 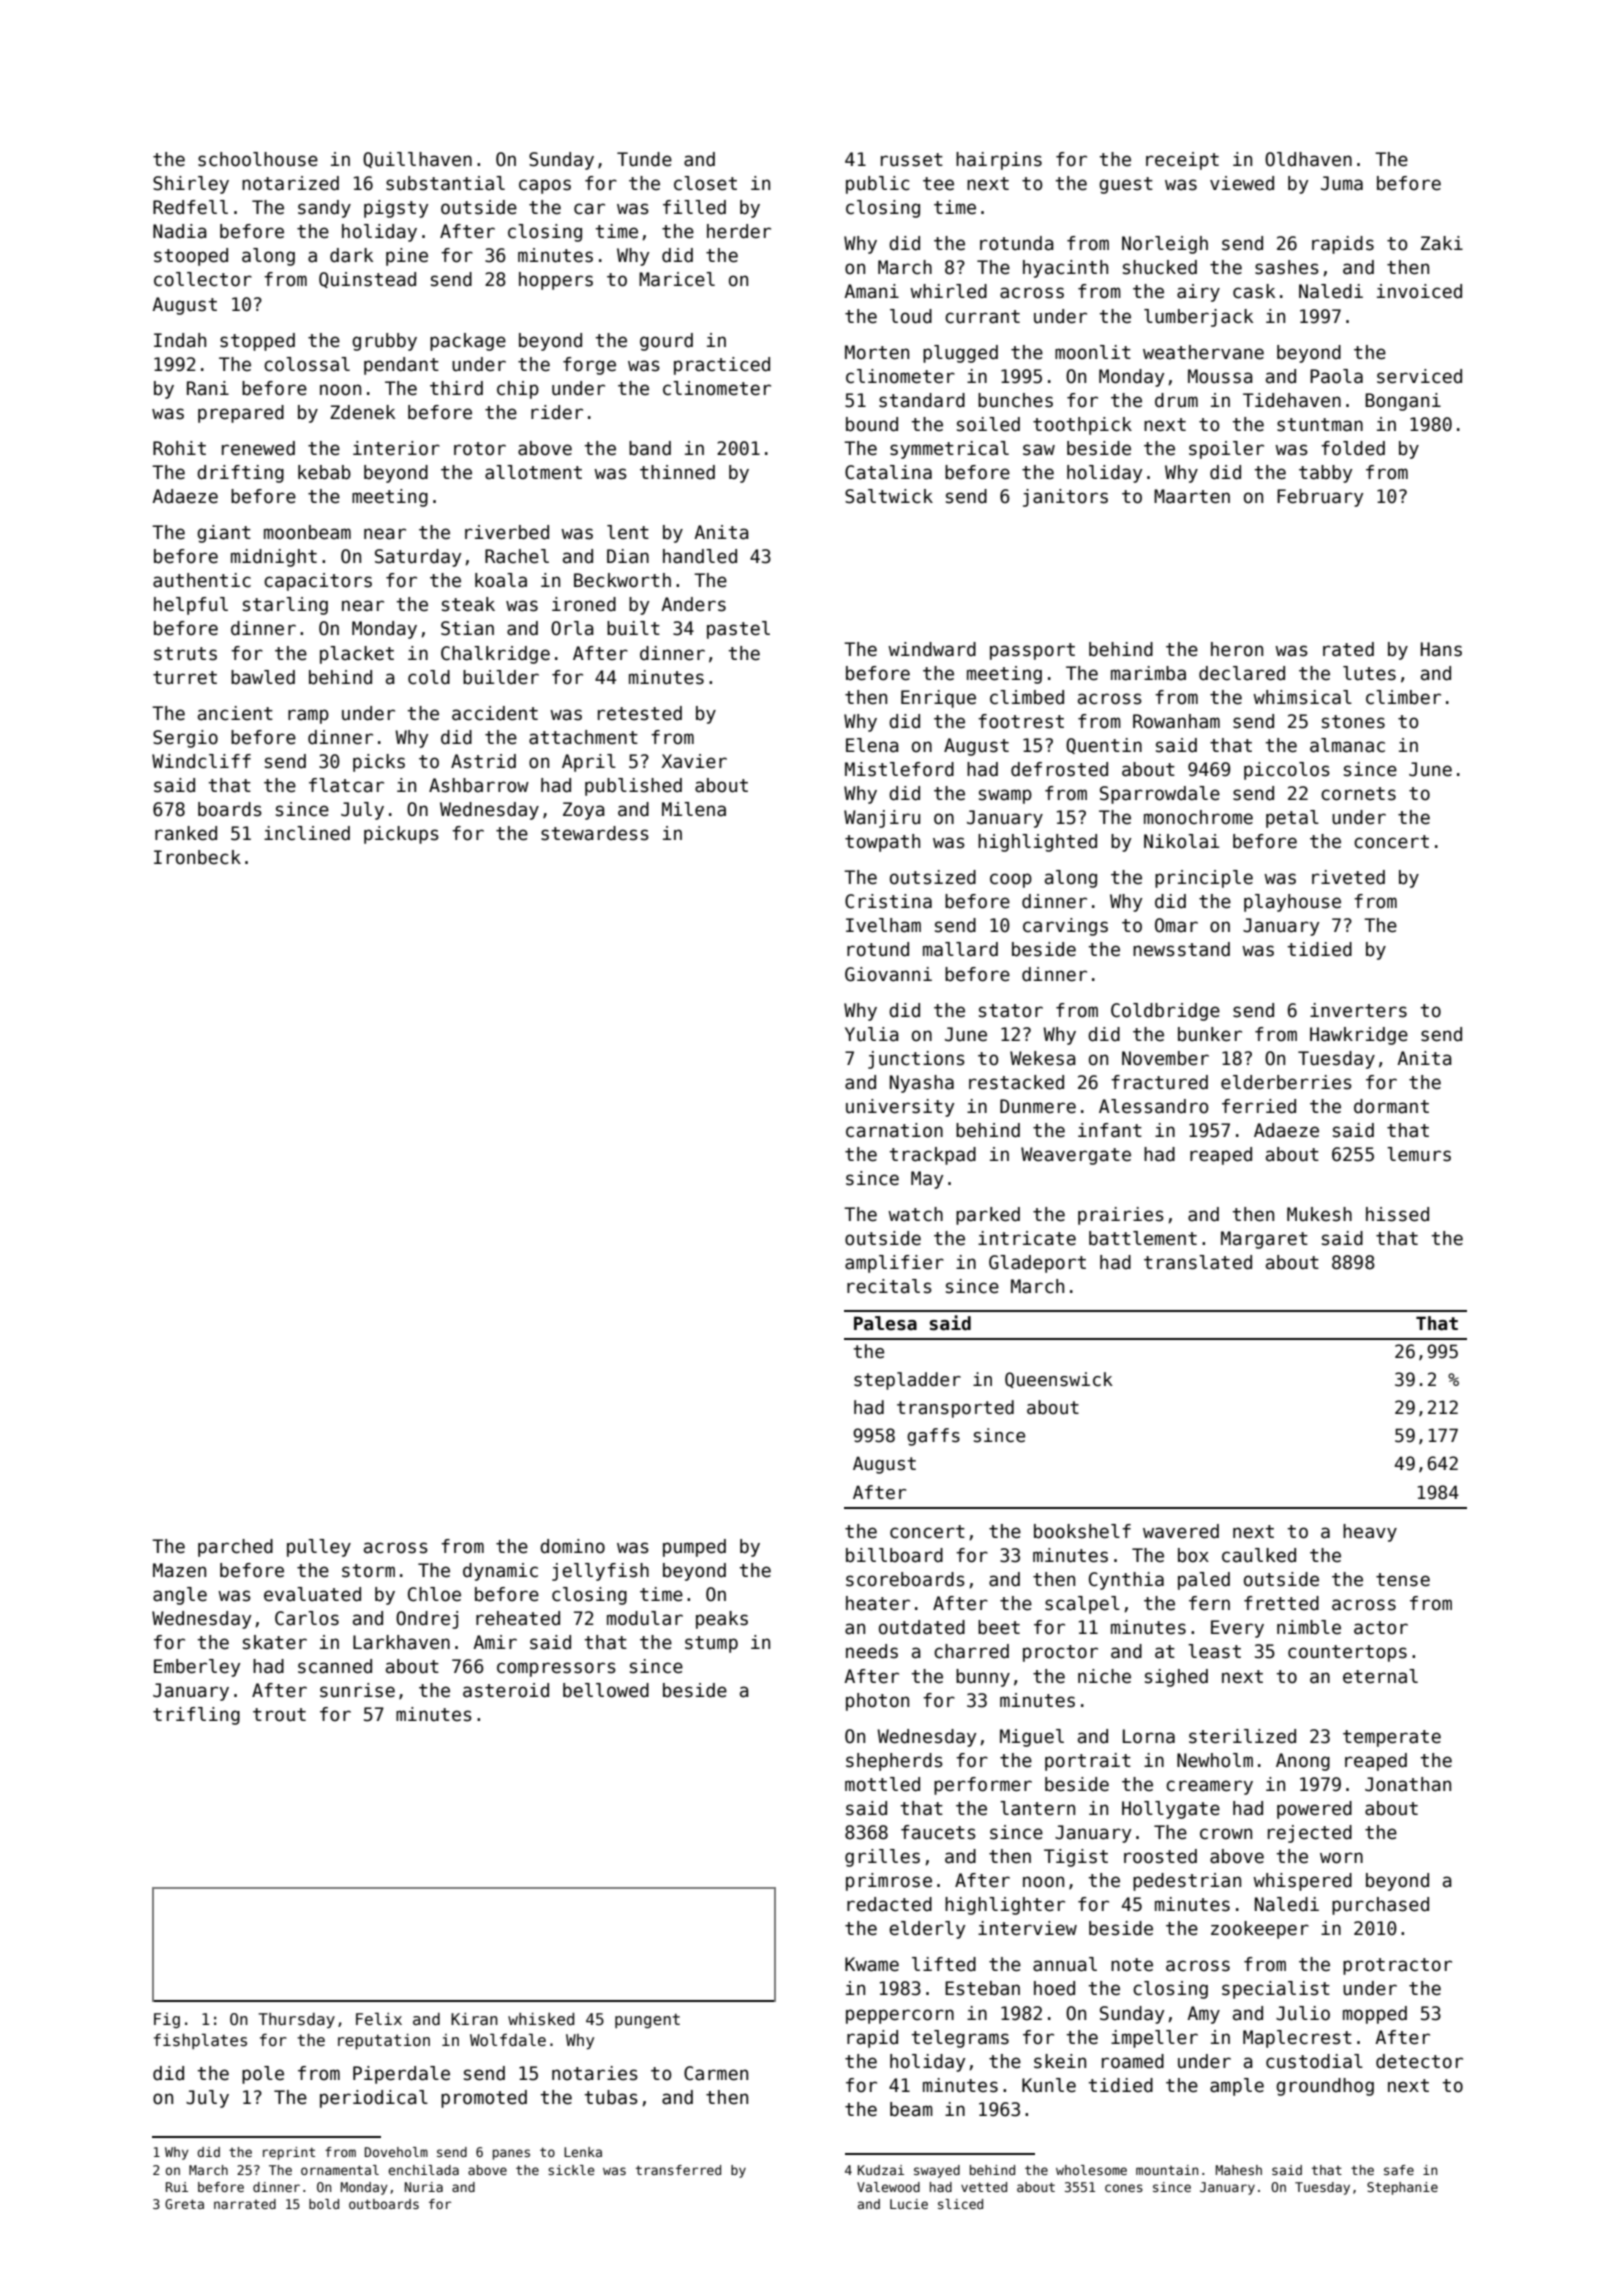 What do you see at coordinates (912, 160) in the image?
I see `russet` at bounding box center [912, 160].
